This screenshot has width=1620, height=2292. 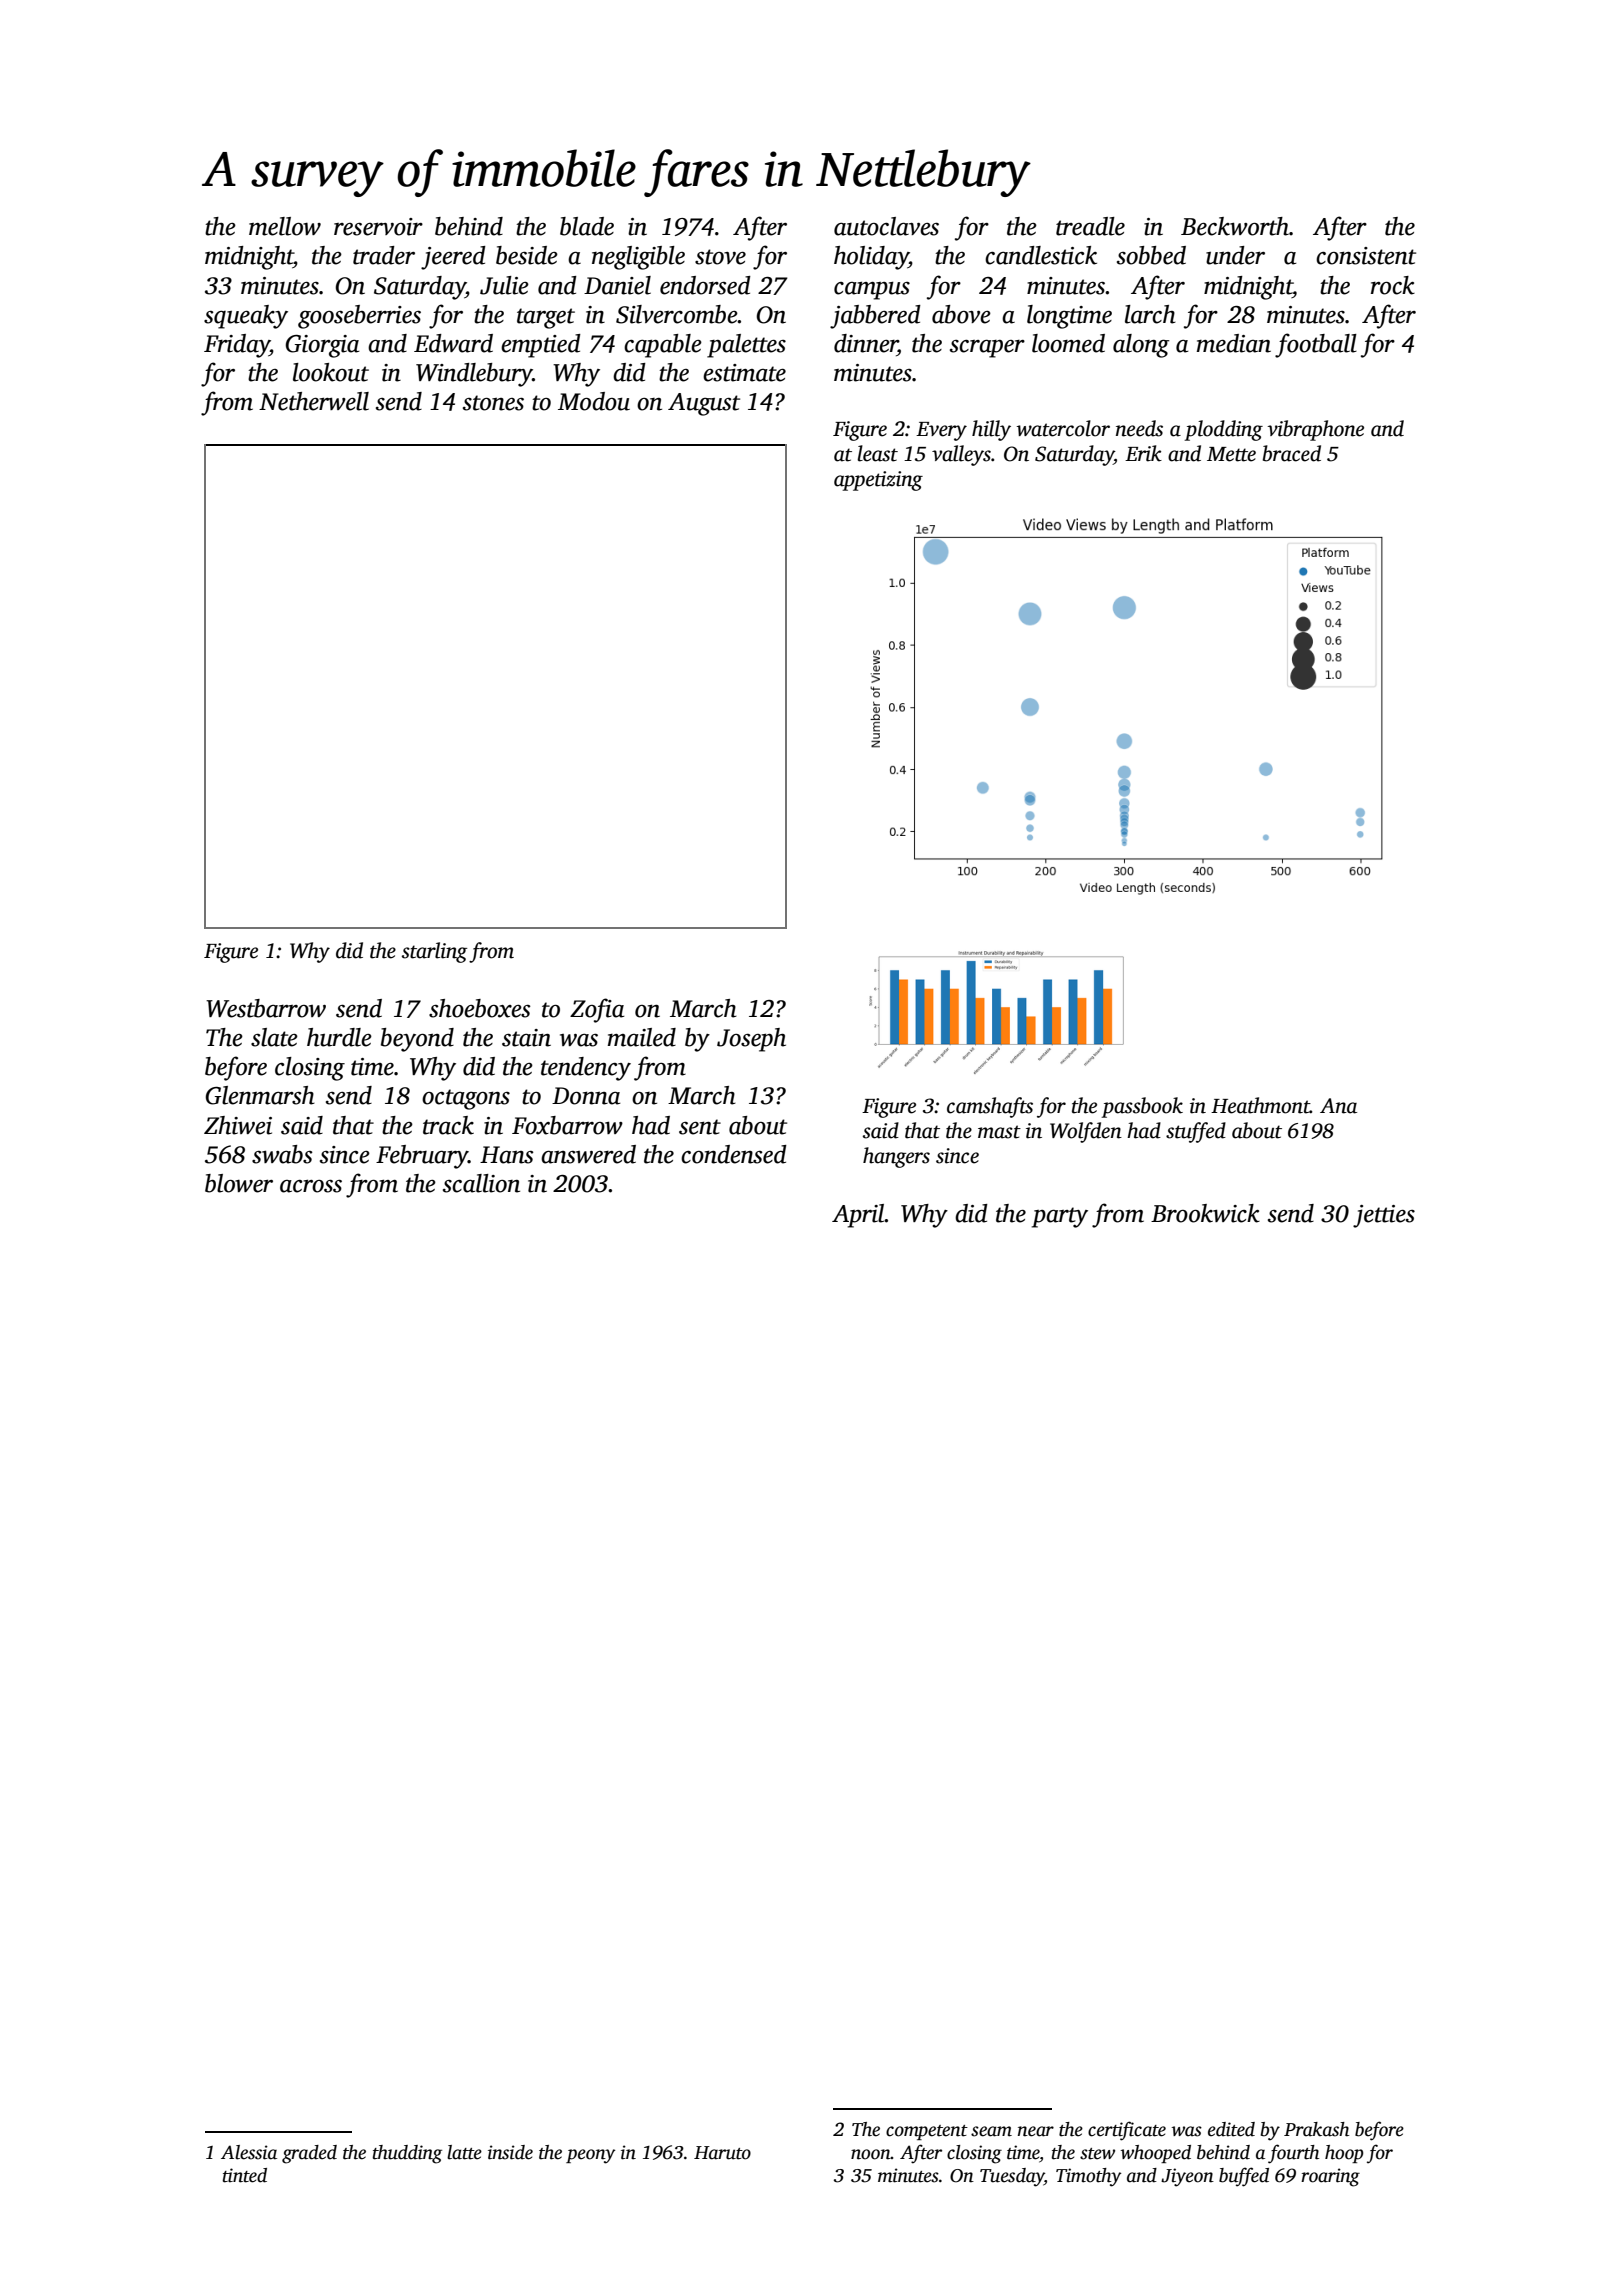 What do you see at coordinates (239, 1183) in the screenshot?
I see `blower` at bounding box center [239, 1183].
